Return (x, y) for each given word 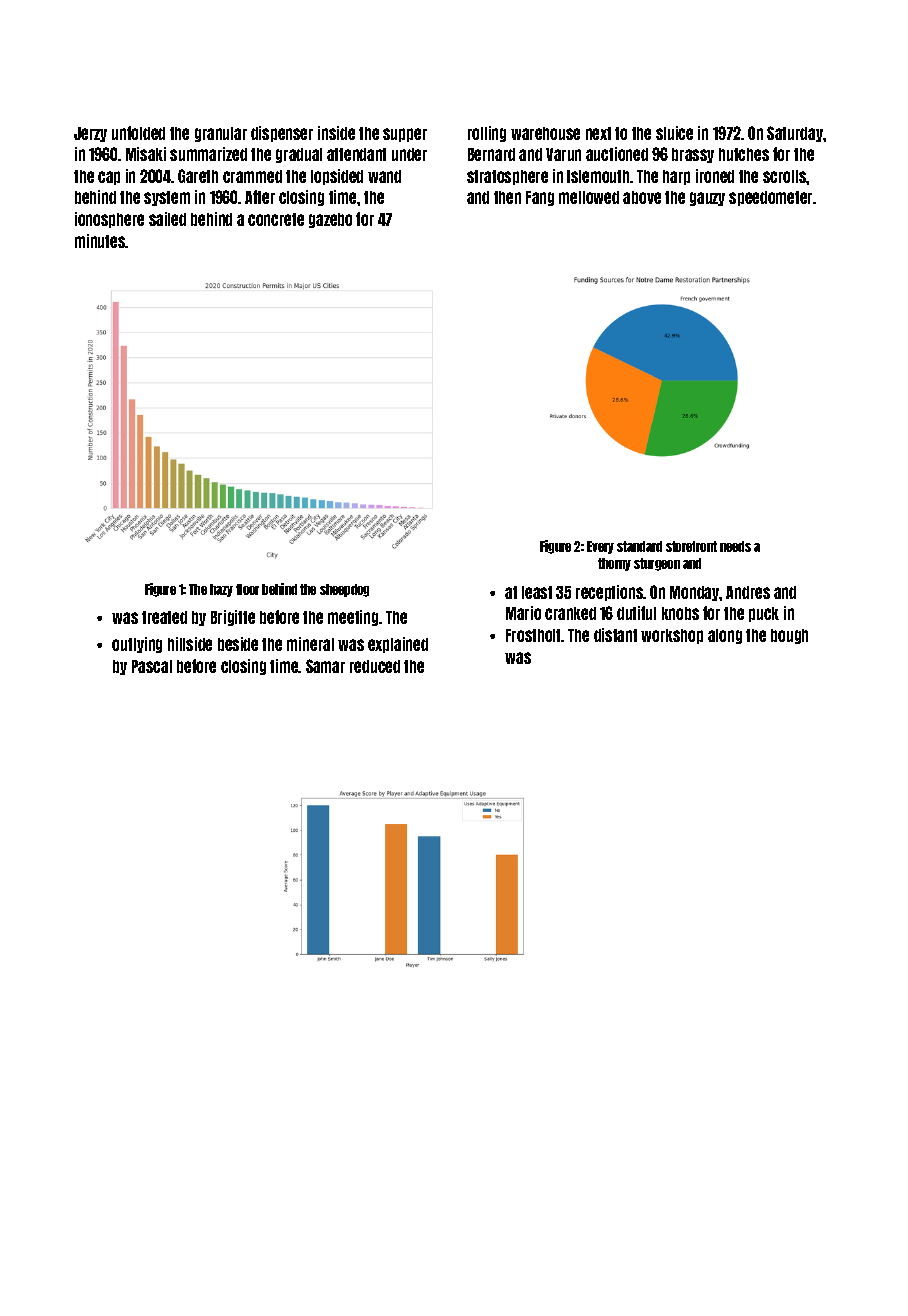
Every (600, 547)
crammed (252, 176)
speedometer (770, 198)
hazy (221, 590)
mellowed (589, 197)
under (409, 154)
